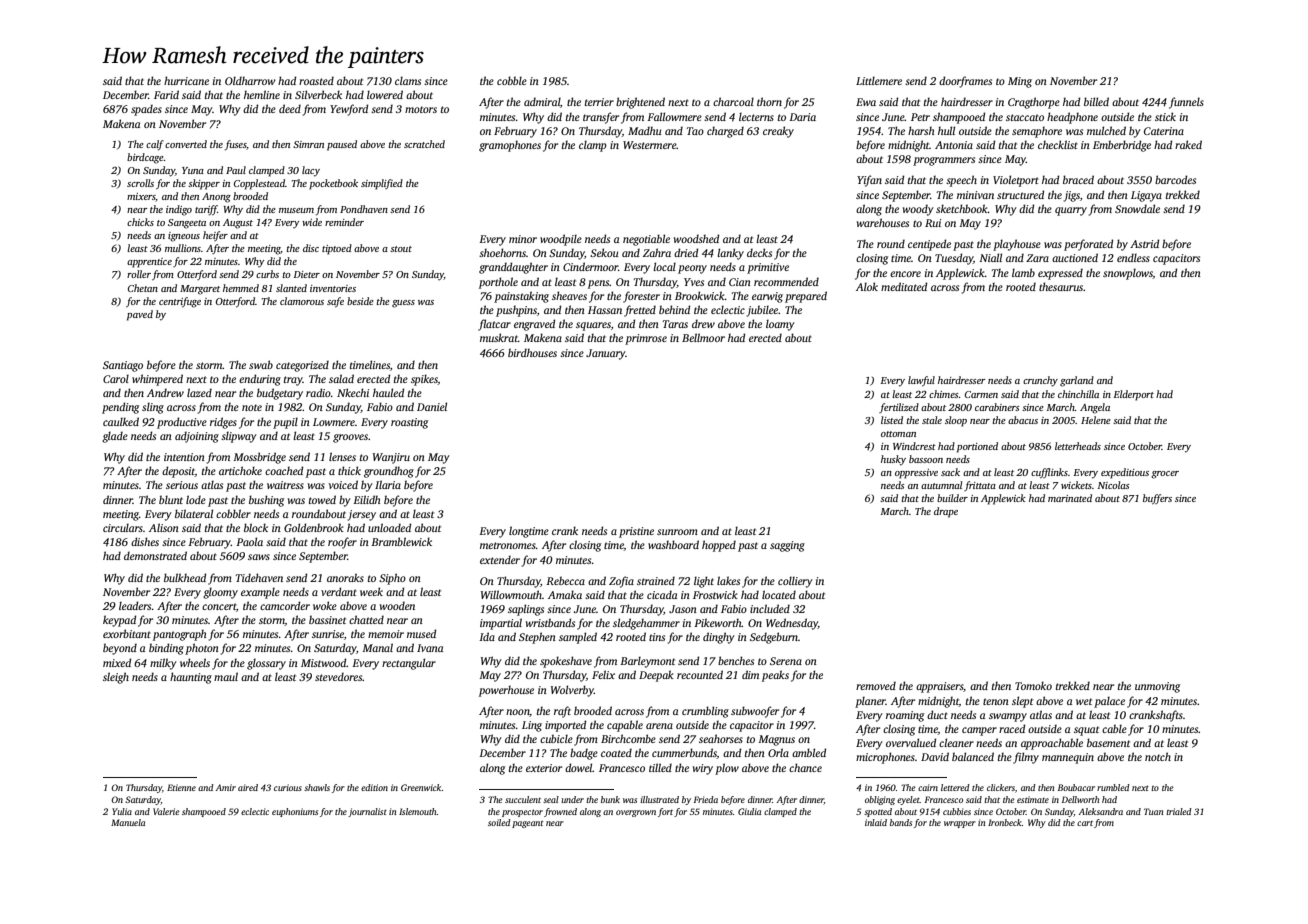  I want to click on blunt, so click(171, 499).
